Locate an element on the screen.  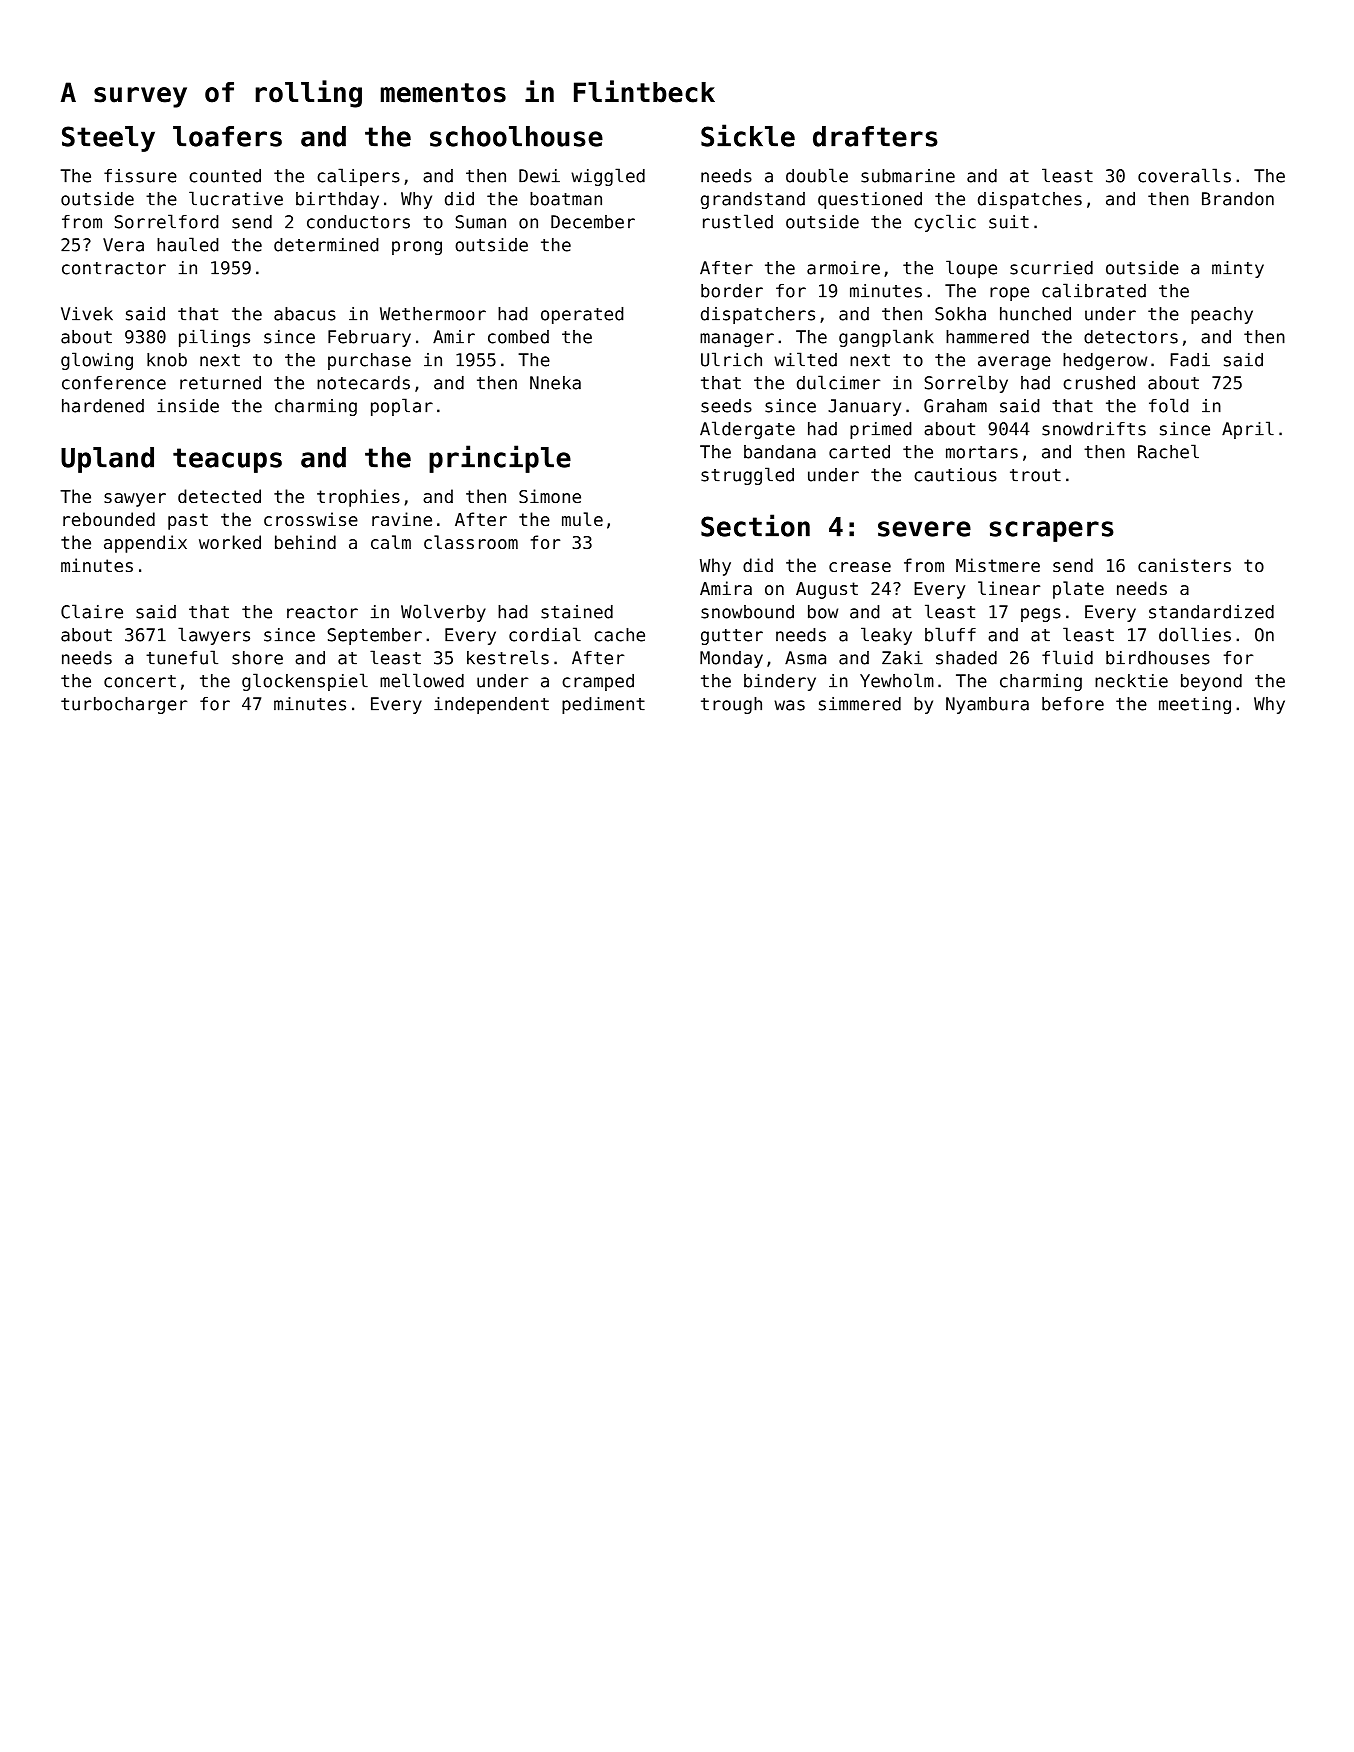
combed is located at coordinates (518, 337).
